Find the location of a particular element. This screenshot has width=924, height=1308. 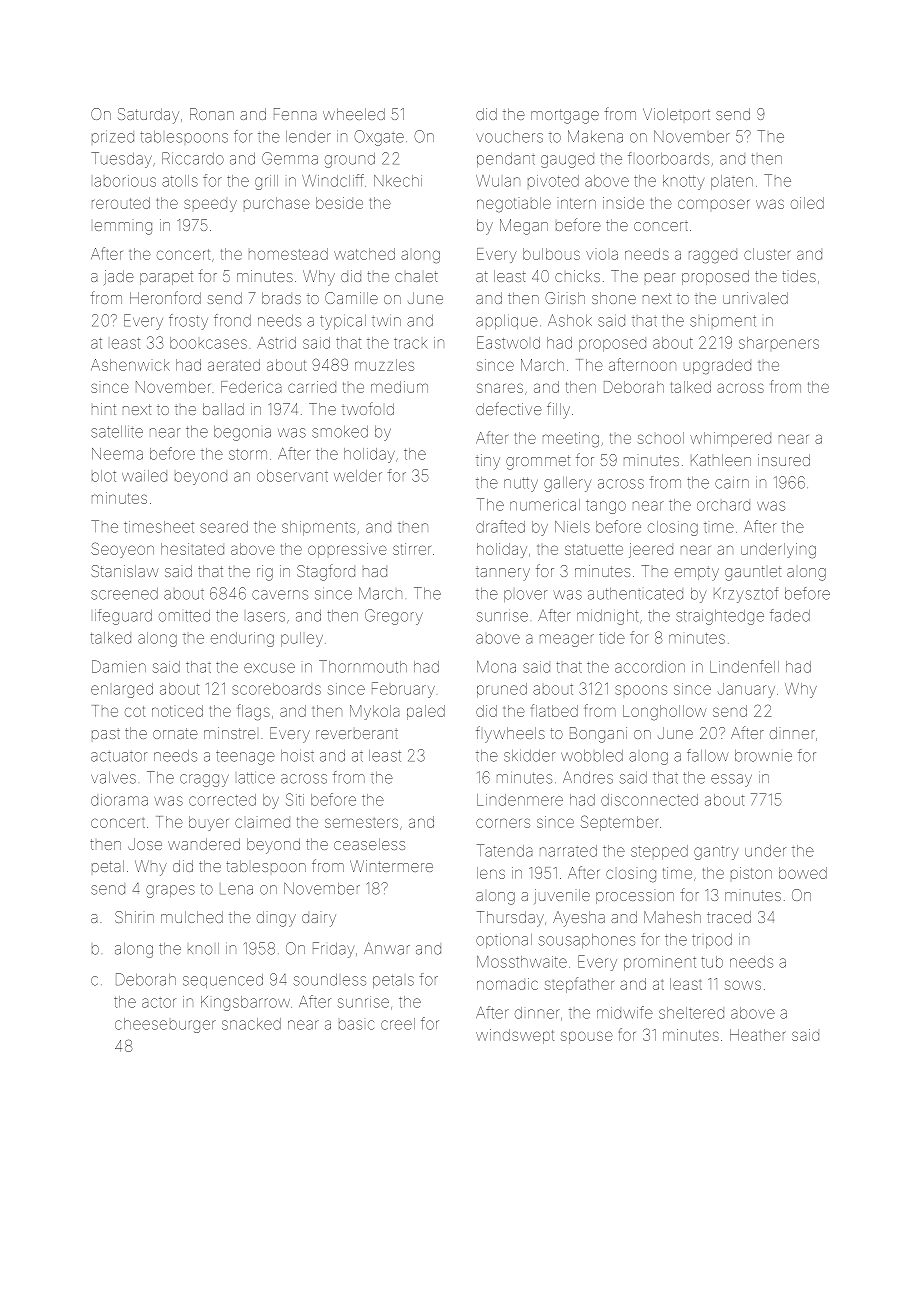

atolls is located at coordinates (180, 181).
